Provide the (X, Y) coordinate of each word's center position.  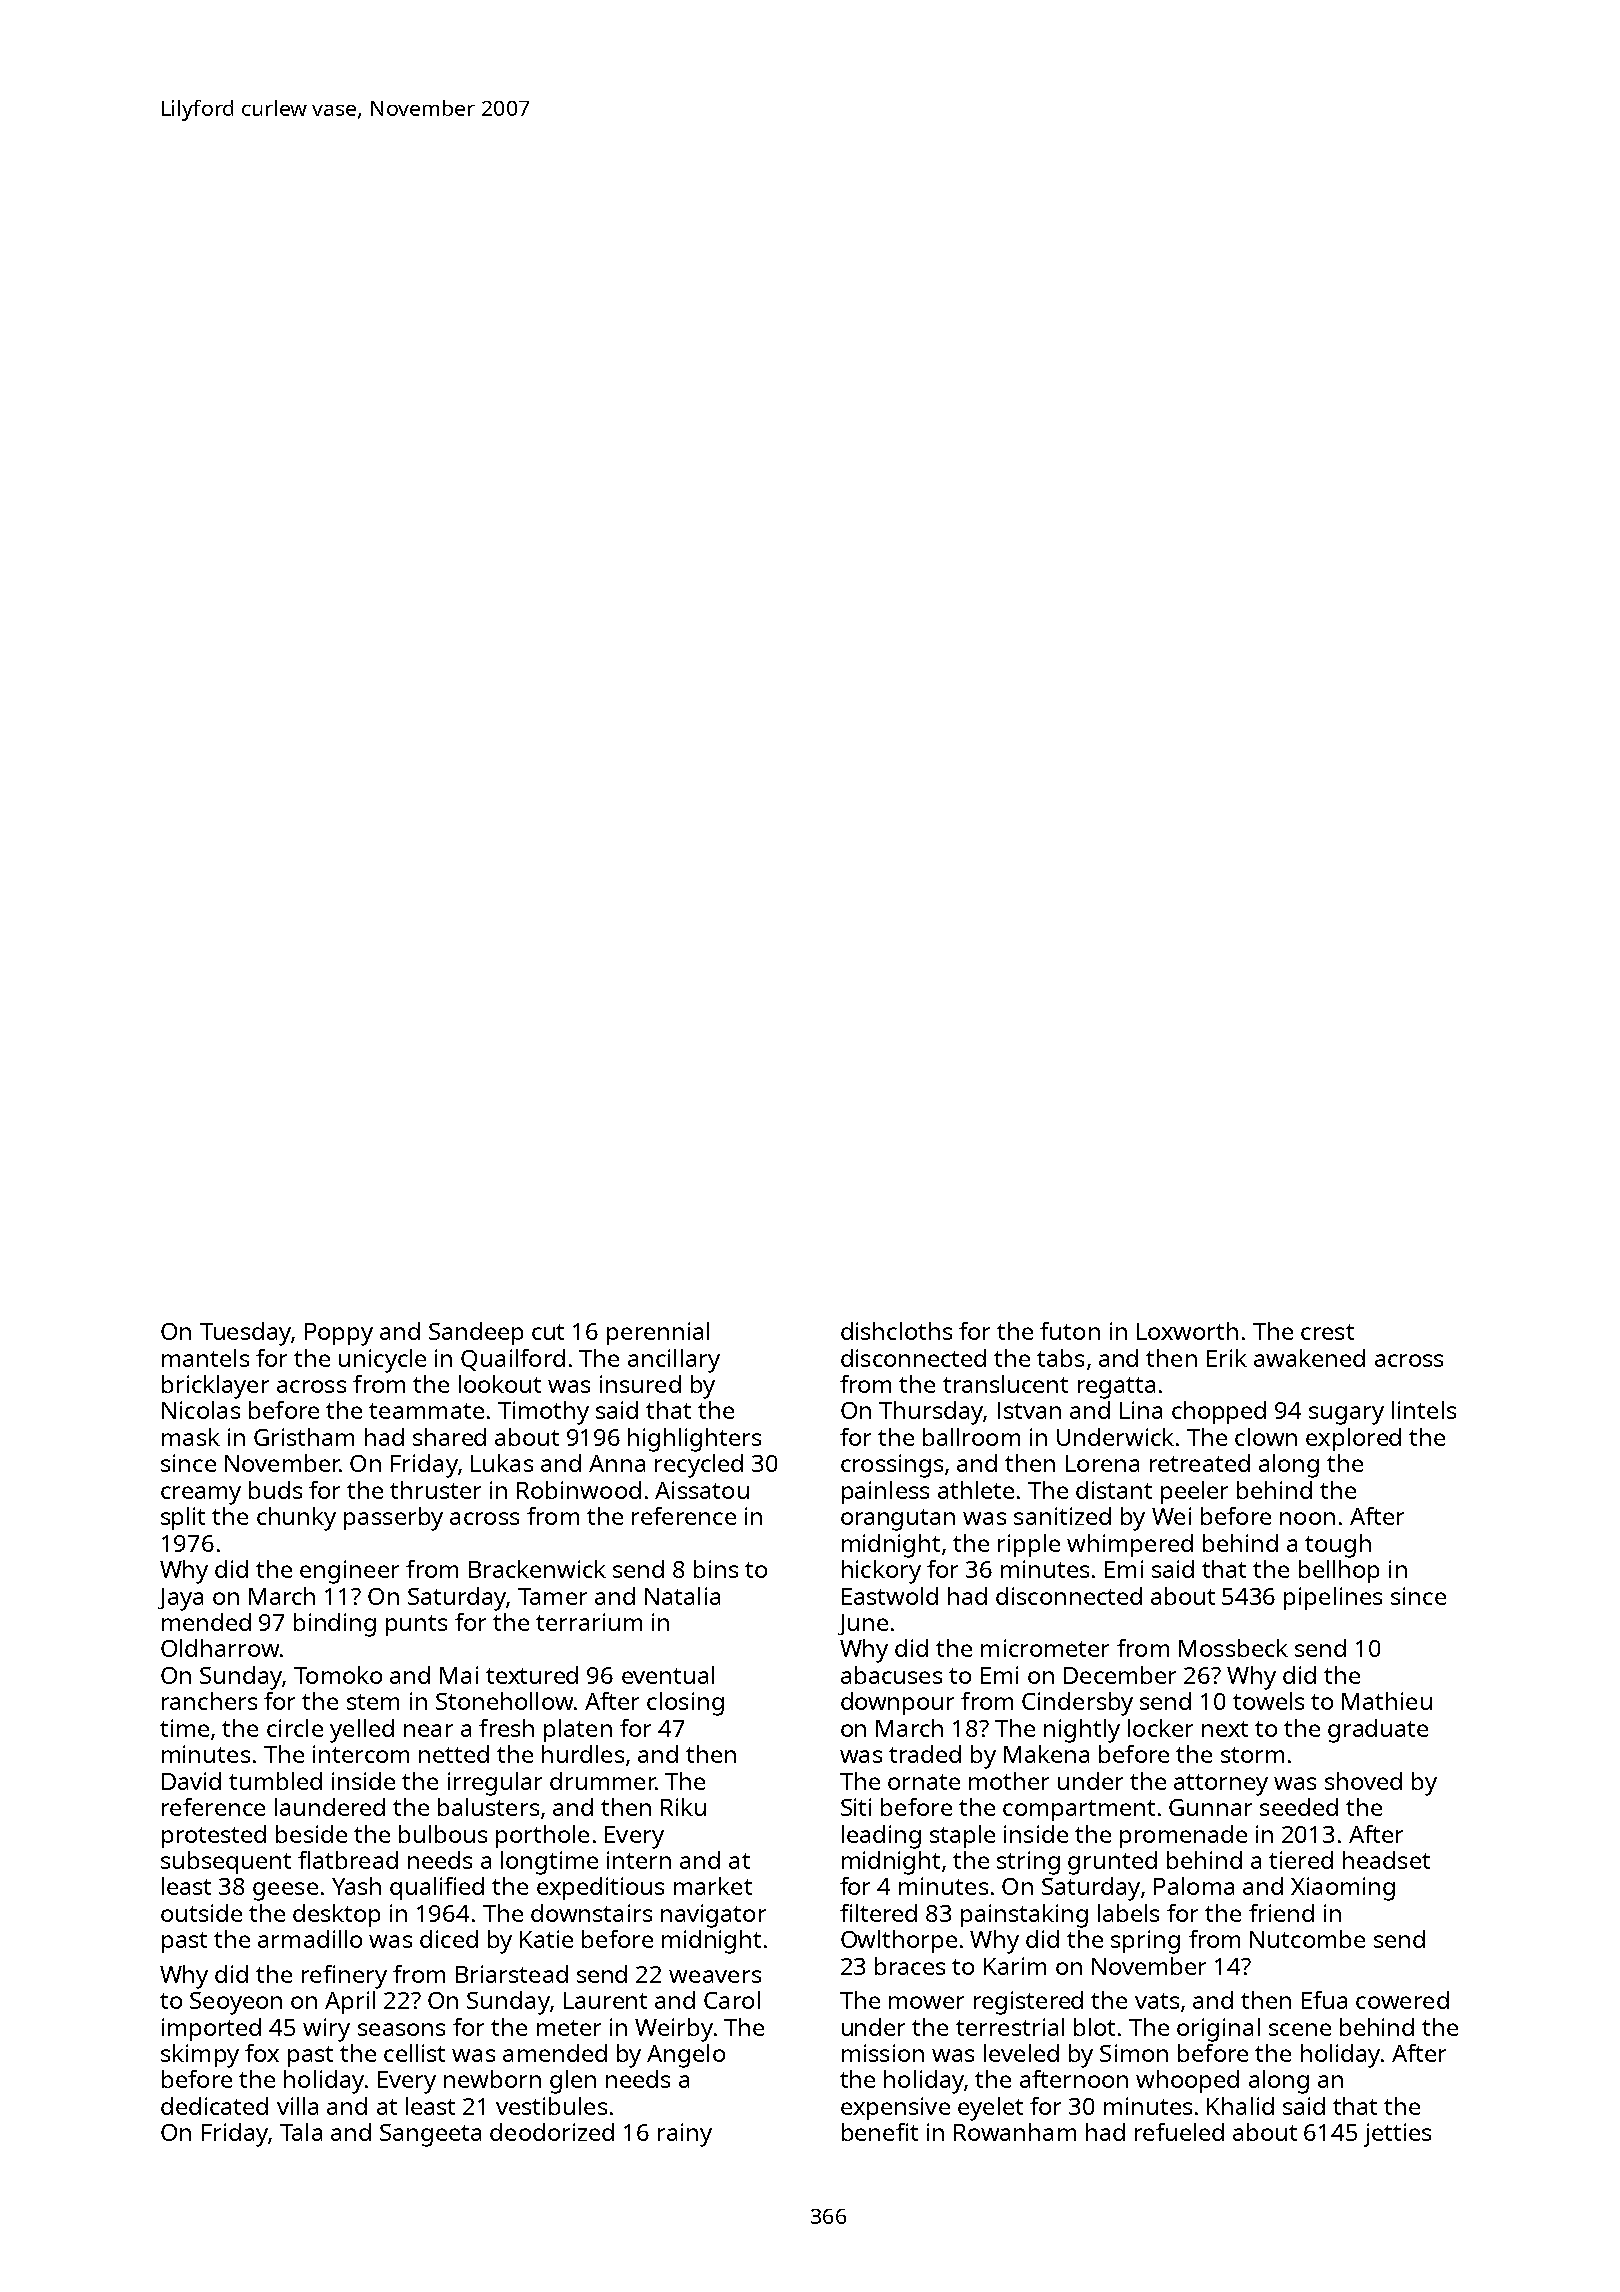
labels (1128, 1913)
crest (1327, 1332)
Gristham (304, 1437)
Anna (617, 1463)
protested (214, 1836)
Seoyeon (236, 2003)
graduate (1378, 1731)
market (713, 1886)
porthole (542, 1836)
